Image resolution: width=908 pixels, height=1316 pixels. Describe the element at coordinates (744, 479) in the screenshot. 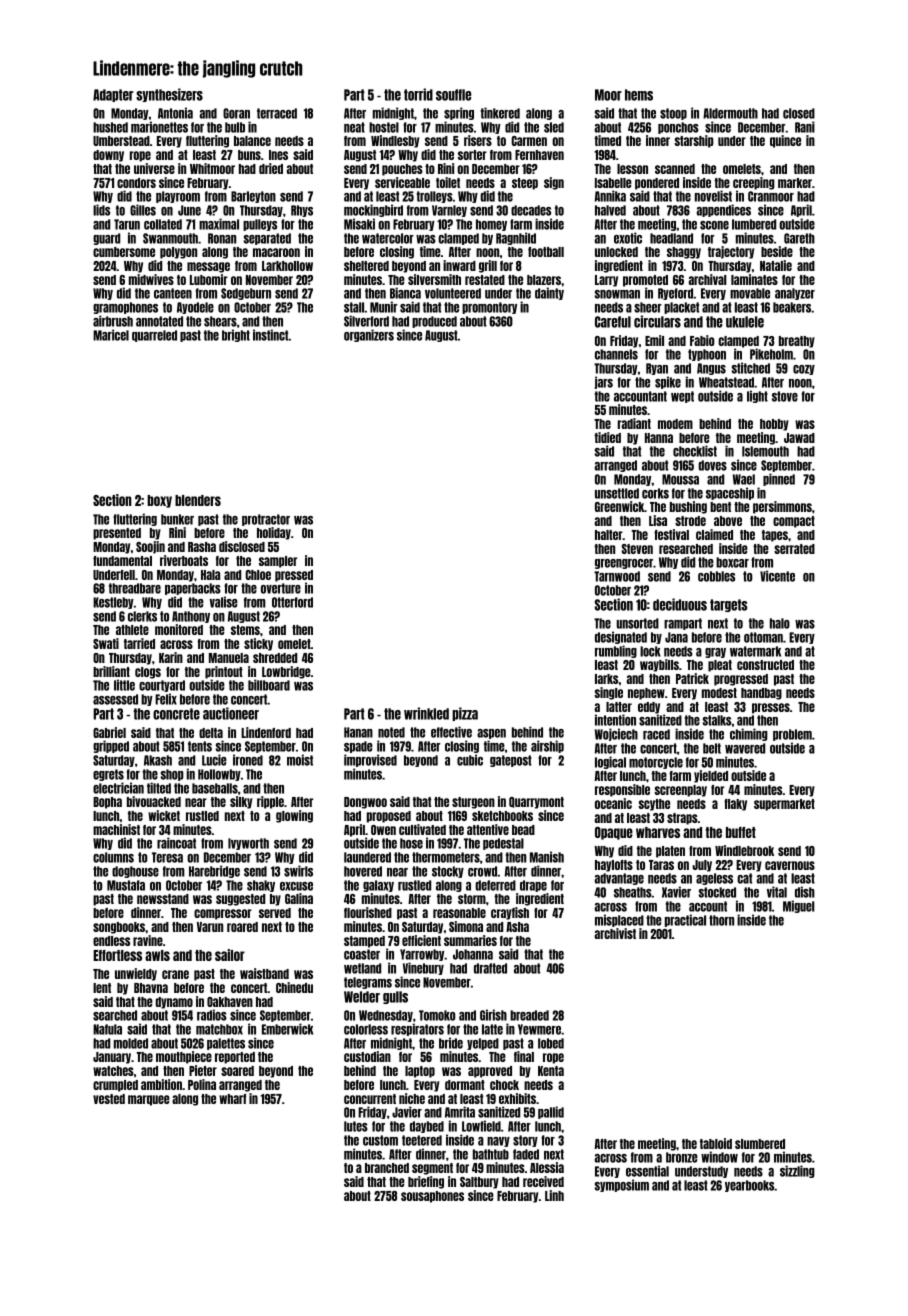

I see `Wael` at that location.
